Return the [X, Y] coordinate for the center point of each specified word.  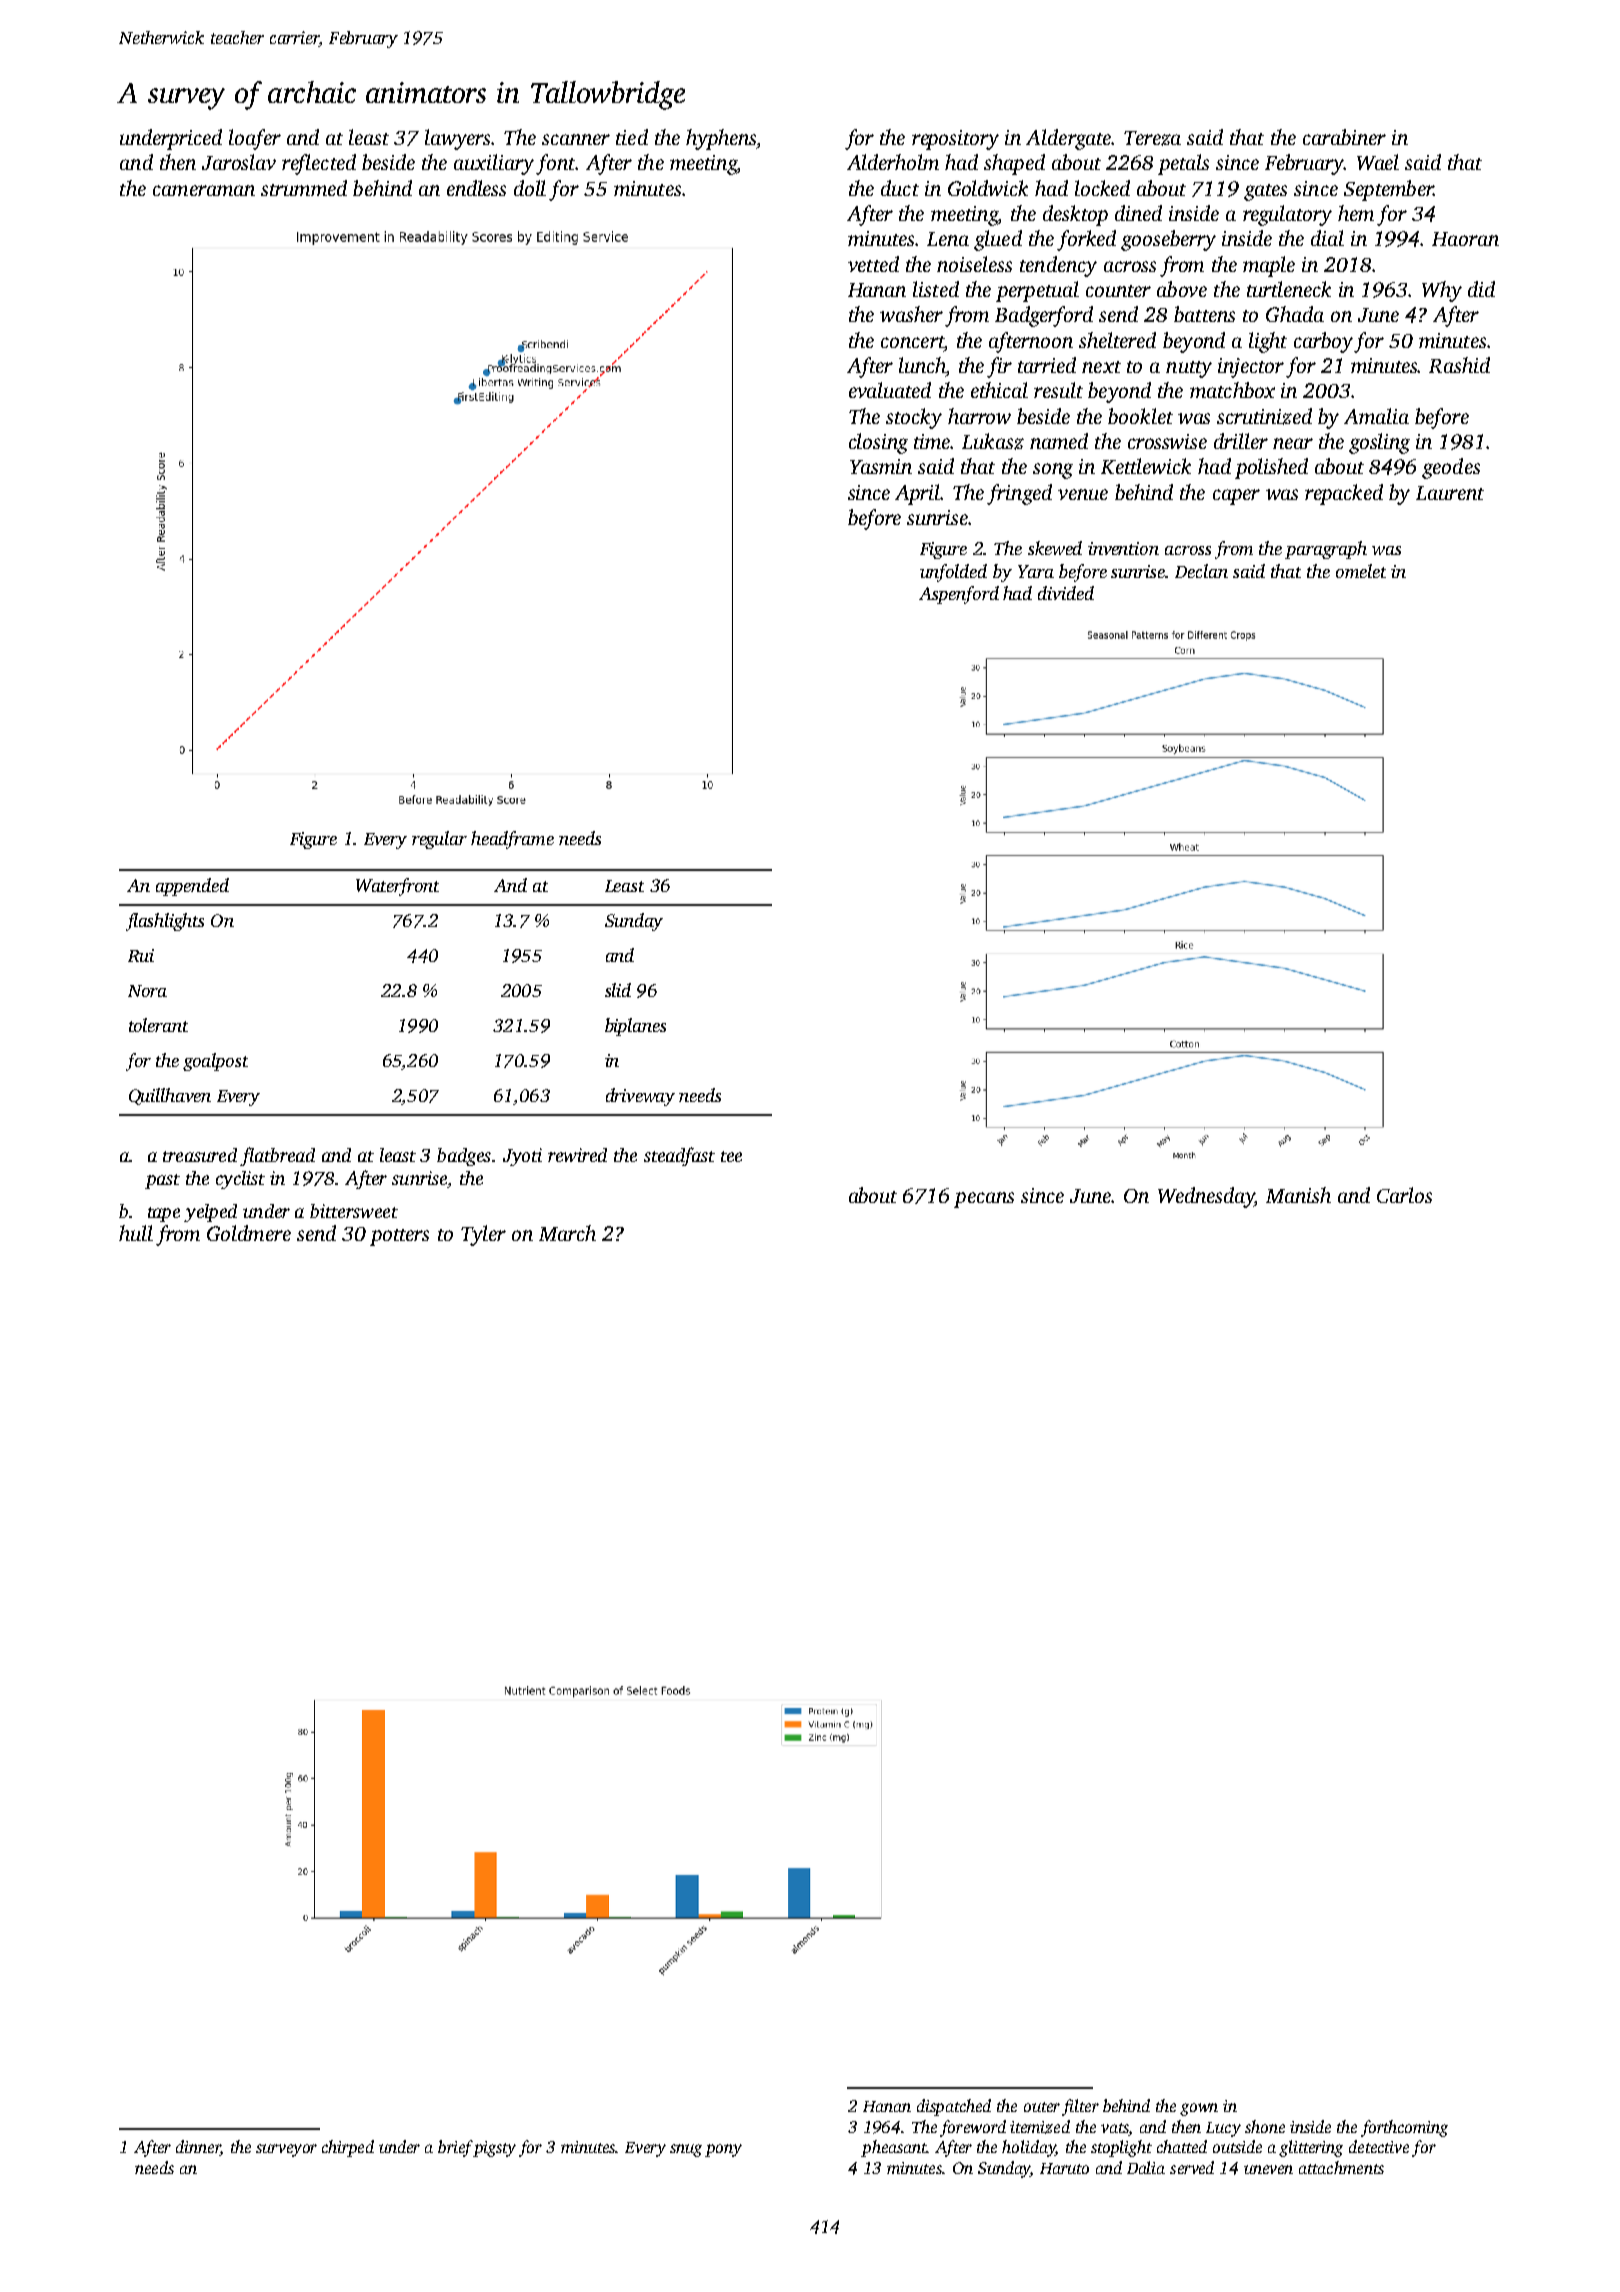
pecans [984, 1200]
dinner [198, 2148]
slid [618, 990]
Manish [1298, 1195]
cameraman [204, 190]
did [1481, 289]
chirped [348, 2148]
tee [731, 1156]
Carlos [1404, 1195]
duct [900, 188]
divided [1066, 593]
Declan [1201, 571]
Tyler [483, 1235]
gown [1199, 2109]
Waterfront [397, 887]
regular [439, 840]
